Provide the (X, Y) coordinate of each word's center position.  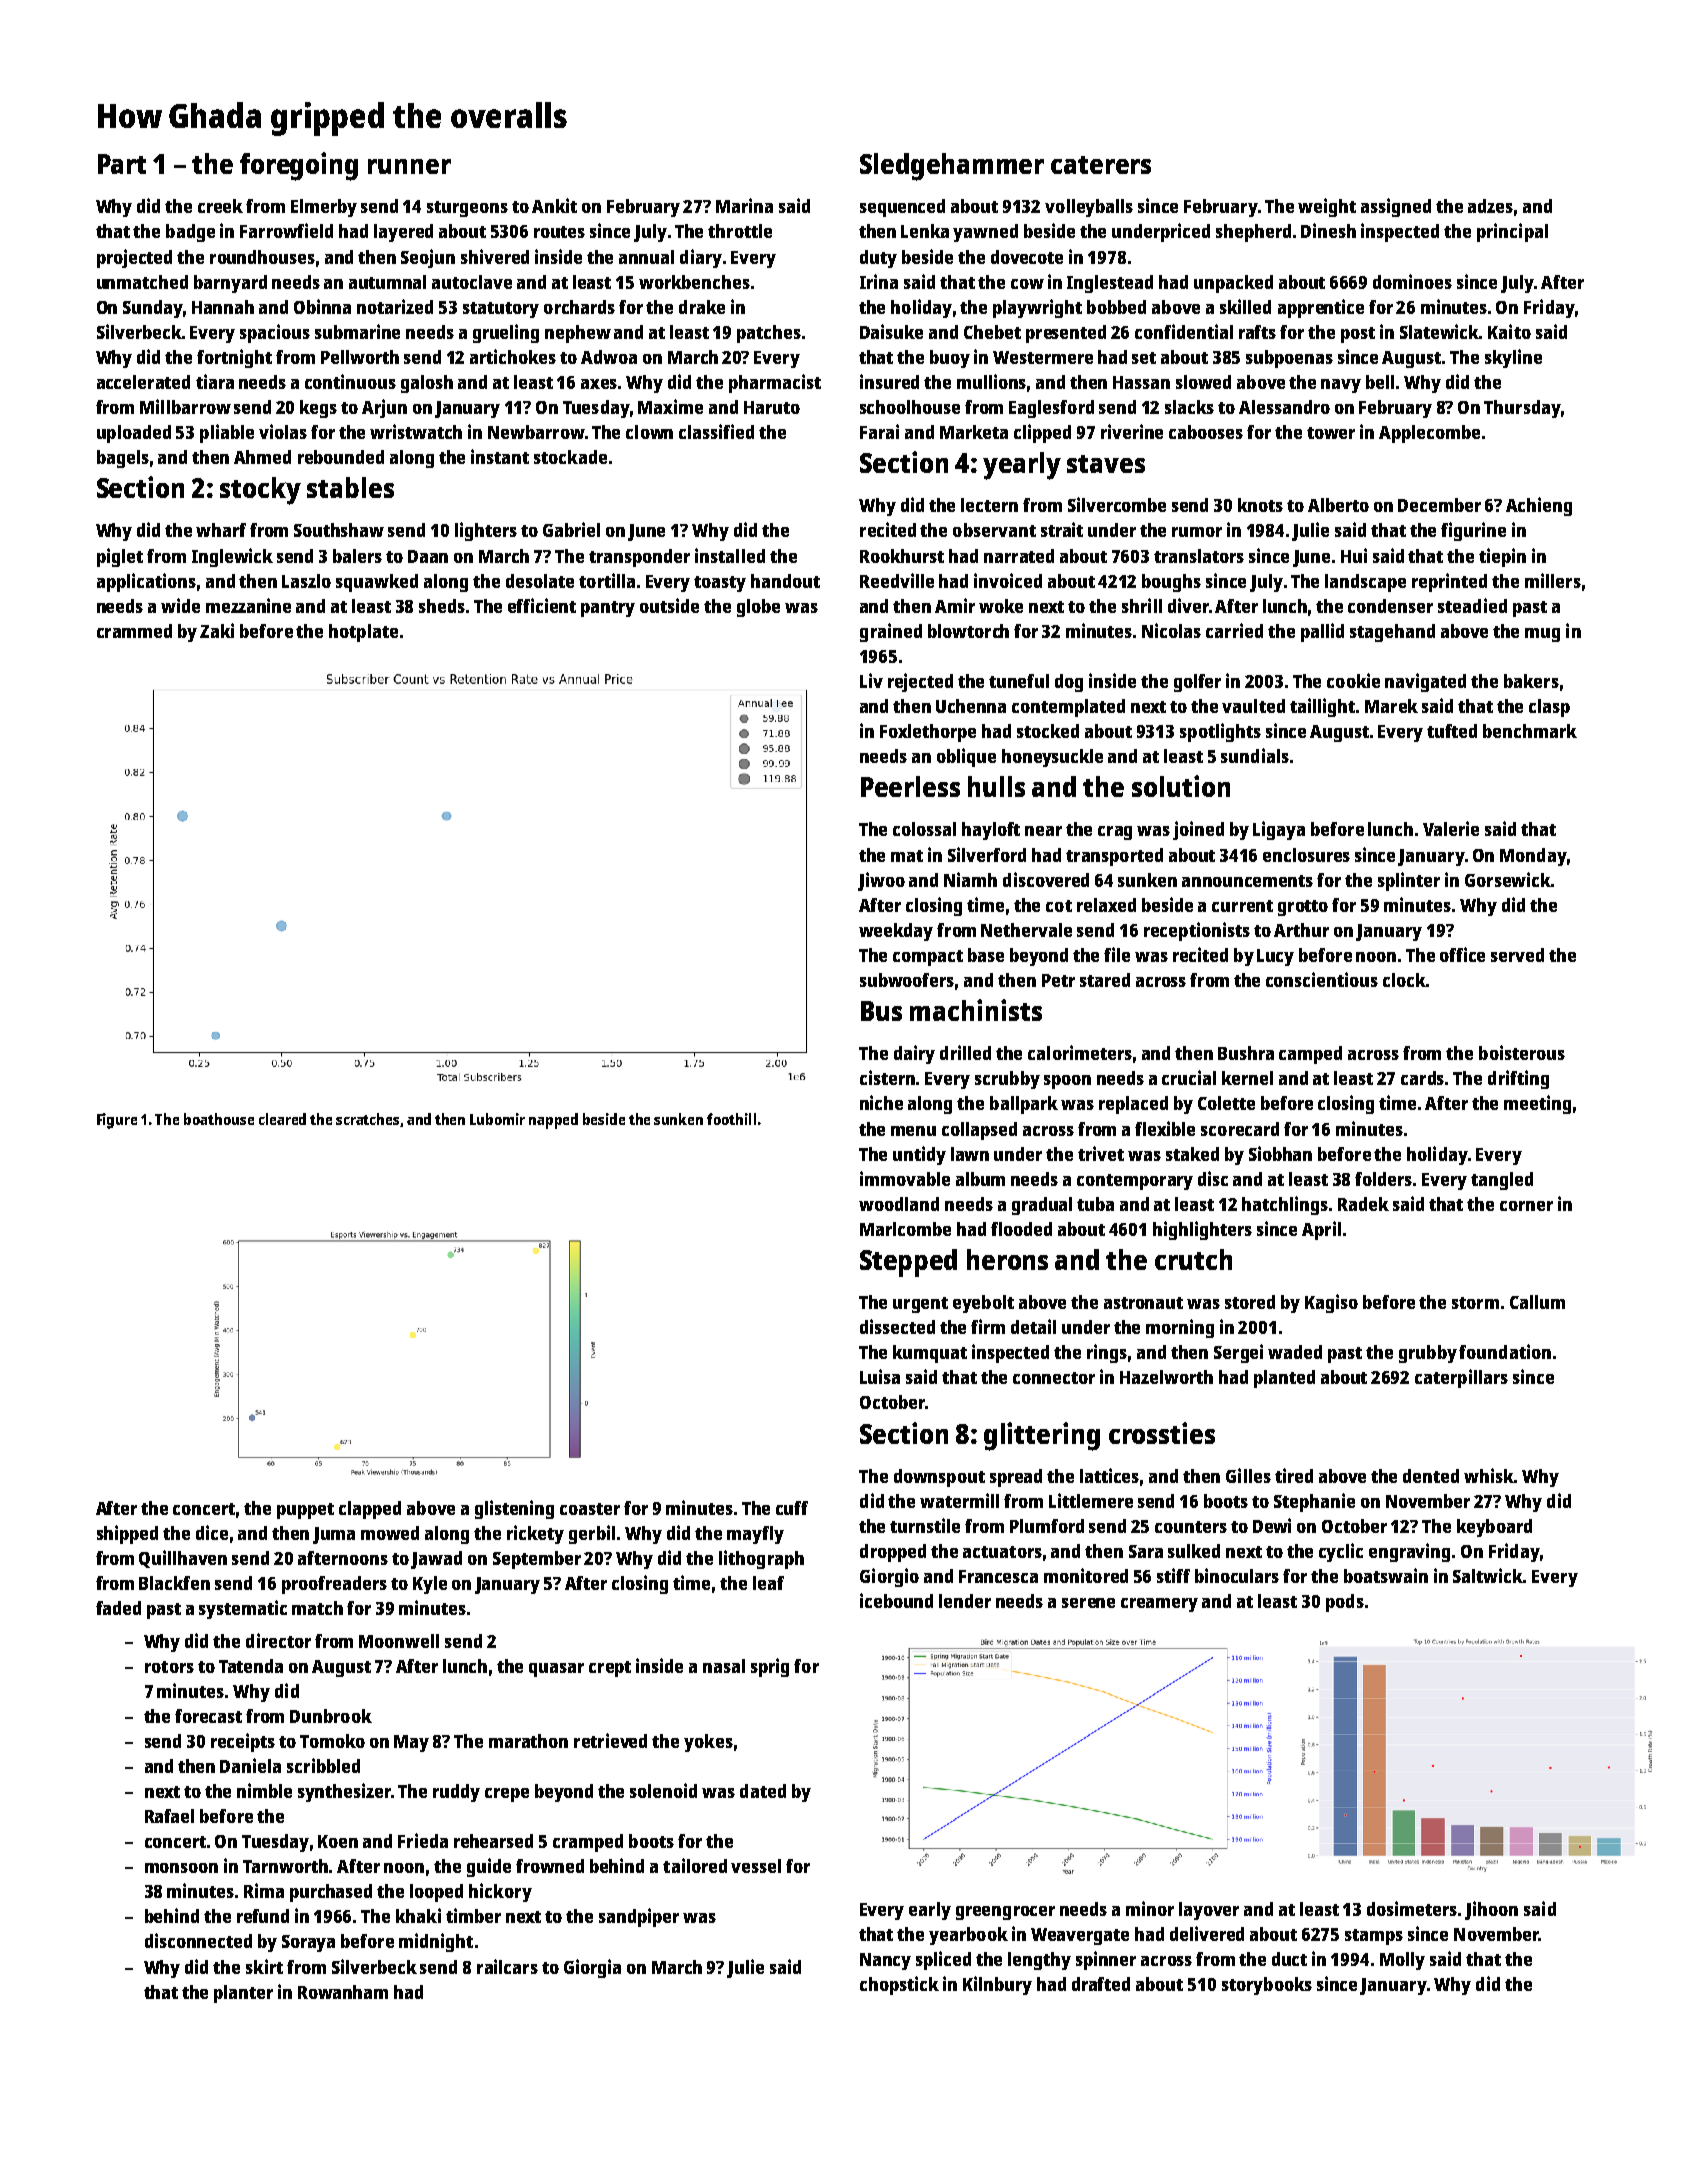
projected (134, 258)
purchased (331, 1893)
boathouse (219, 1119)
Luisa (880, 1376)
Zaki (217, 630)
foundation (1505, 1351)
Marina (744, 205)
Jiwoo (881, 881)
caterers (1101, 165)
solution (1181, 786)
